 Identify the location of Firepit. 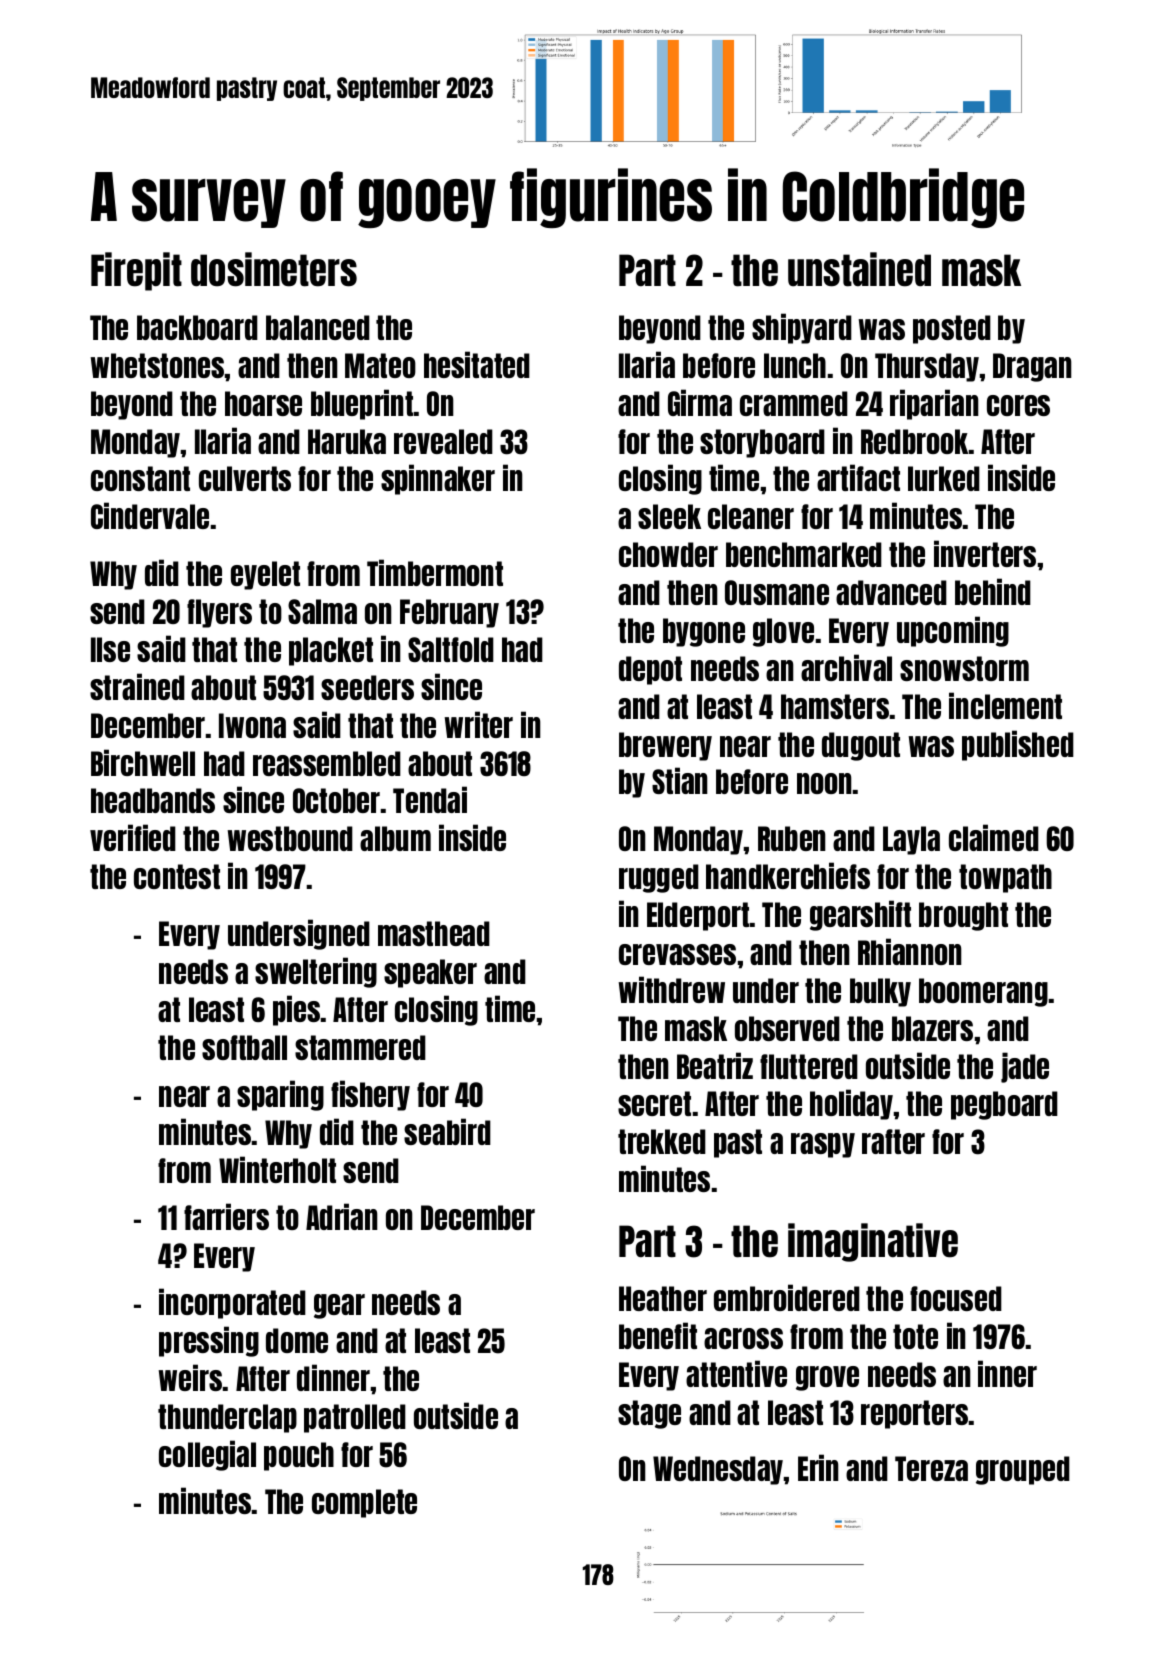
(136, 271).
